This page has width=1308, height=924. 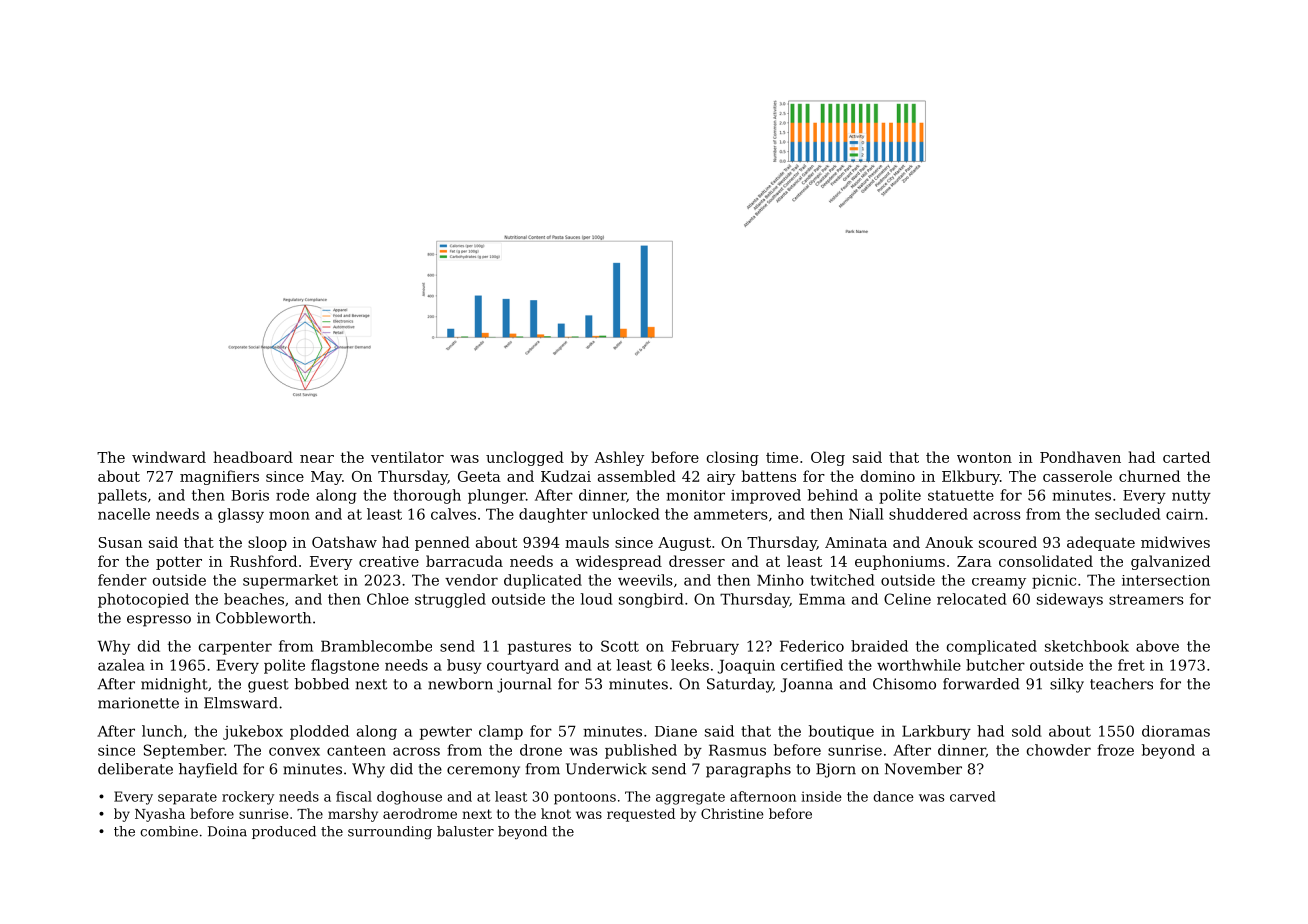 I want to click on headboard, so click(x=253, y=457).
